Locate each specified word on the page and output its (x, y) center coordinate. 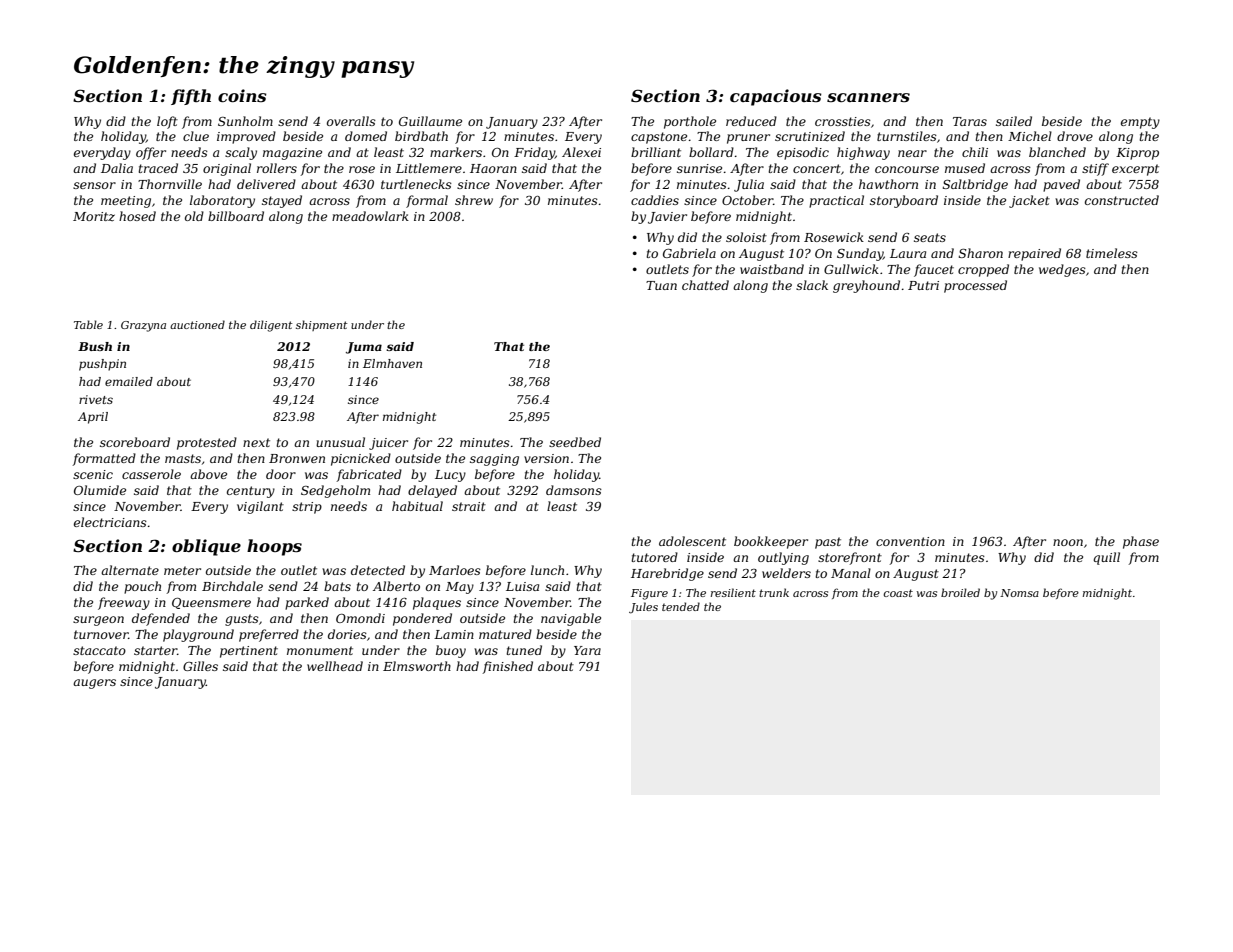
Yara (587, 650)
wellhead (335, 666)
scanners (868, 97)
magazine (292, 154)
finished (507, 667)
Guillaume (430, 121)
